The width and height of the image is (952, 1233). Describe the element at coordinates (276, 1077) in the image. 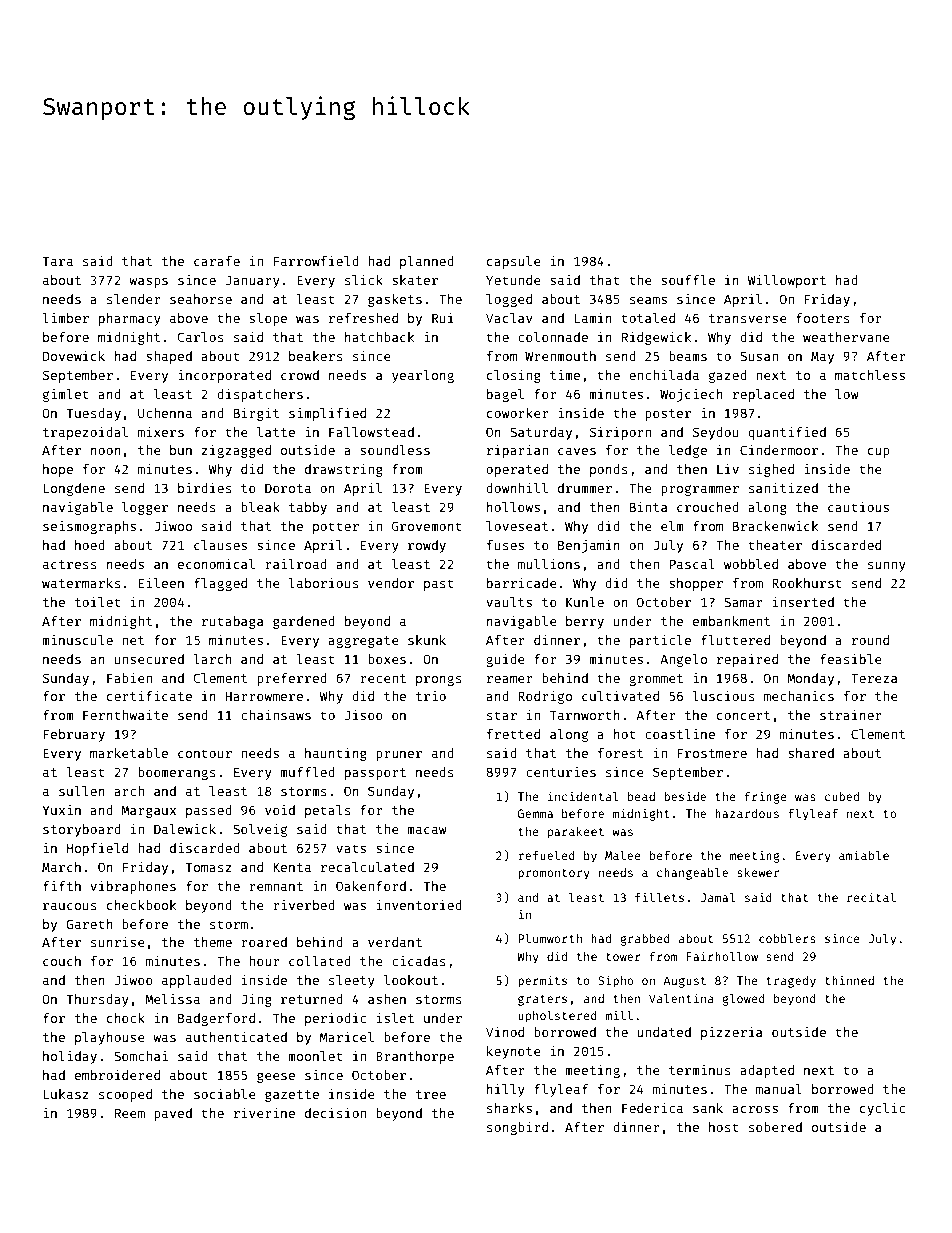

I see `geese` at that location.
